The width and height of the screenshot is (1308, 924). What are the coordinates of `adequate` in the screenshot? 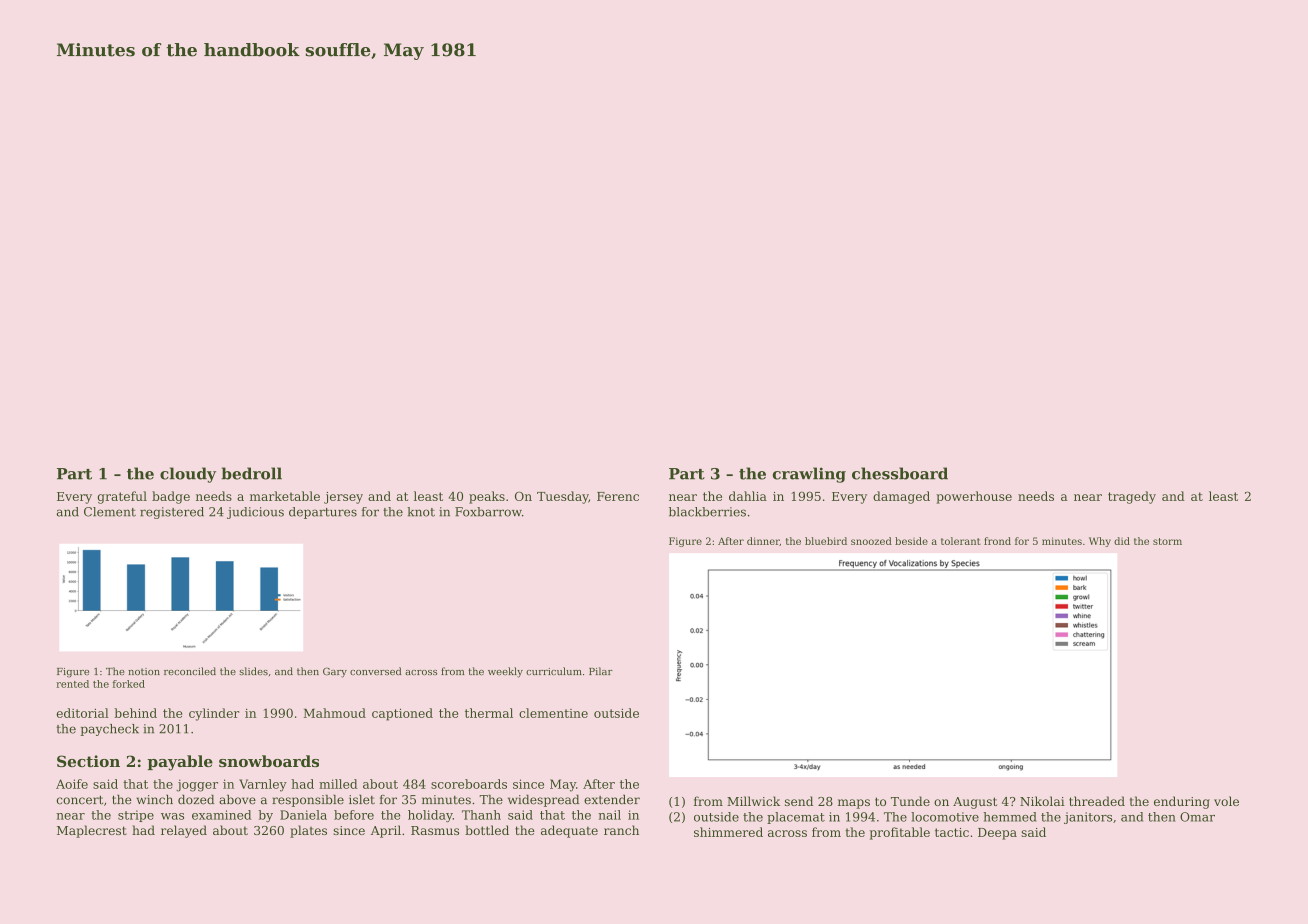 It's located at (569, 831).
